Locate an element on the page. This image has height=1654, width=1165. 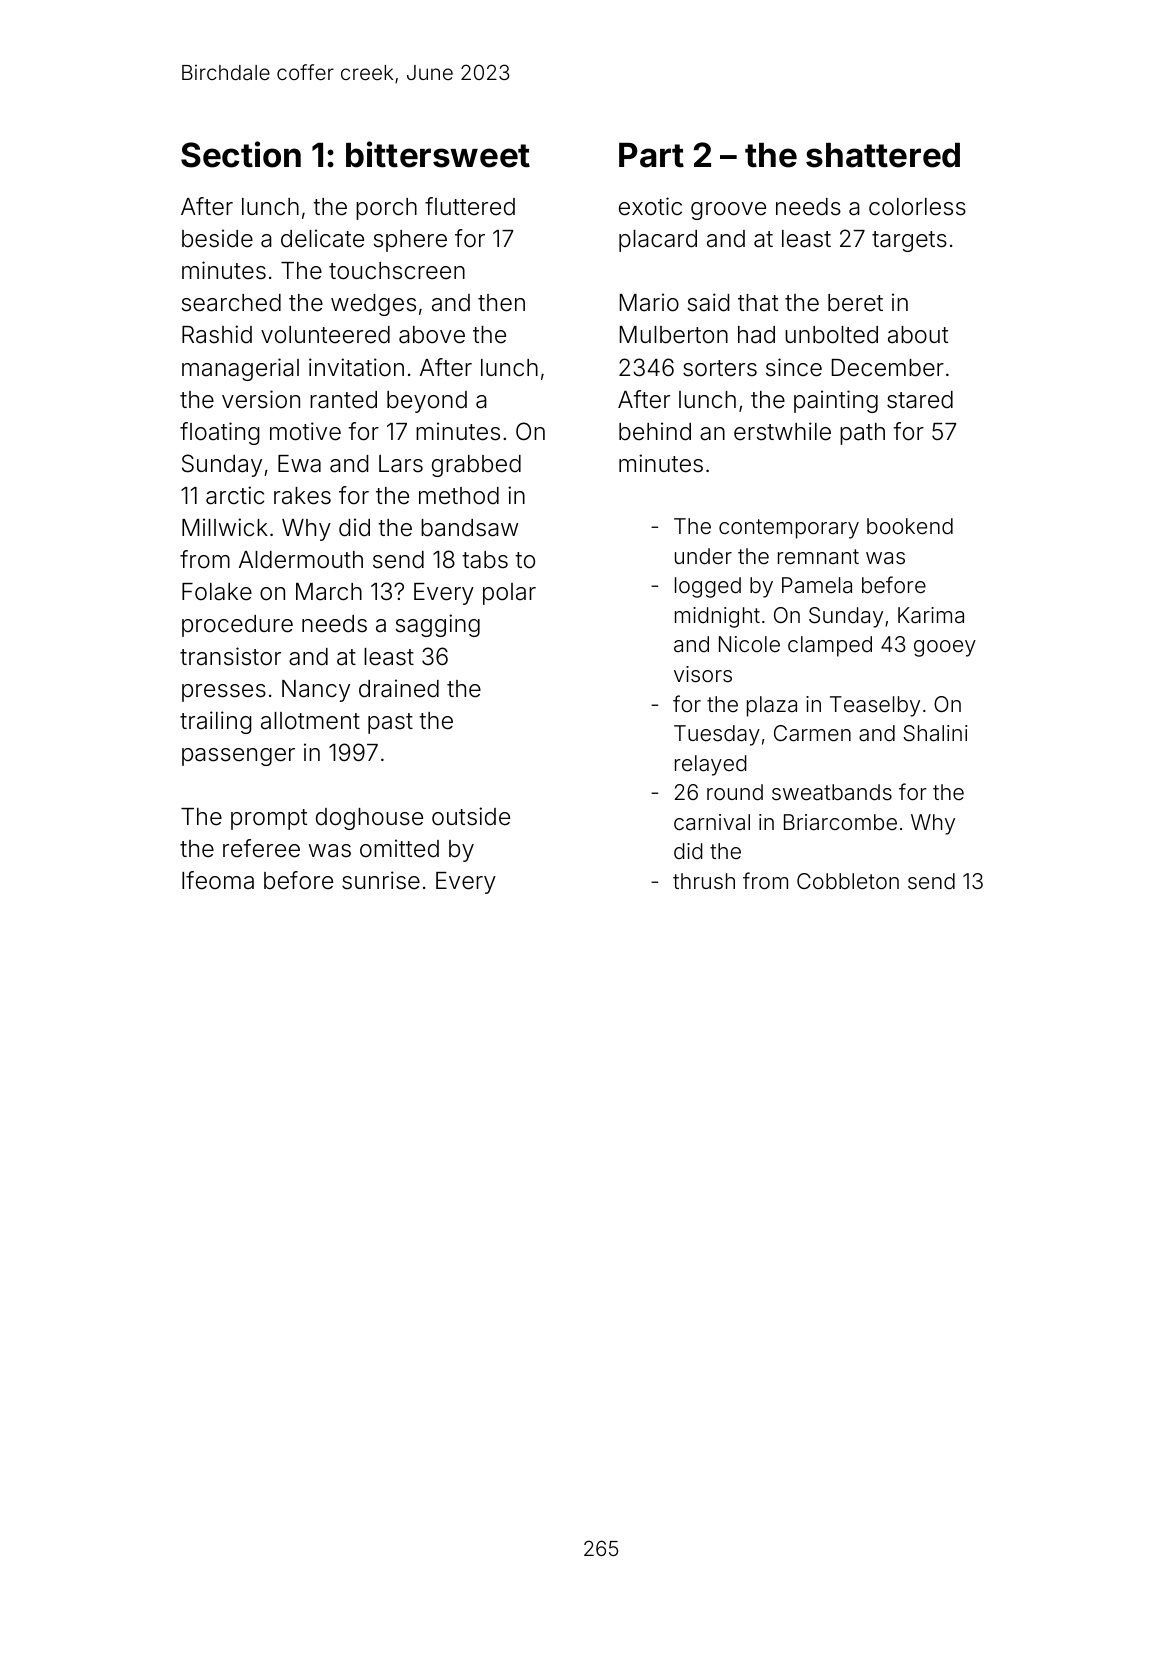
passenger is located at coordinates (238, 757).
